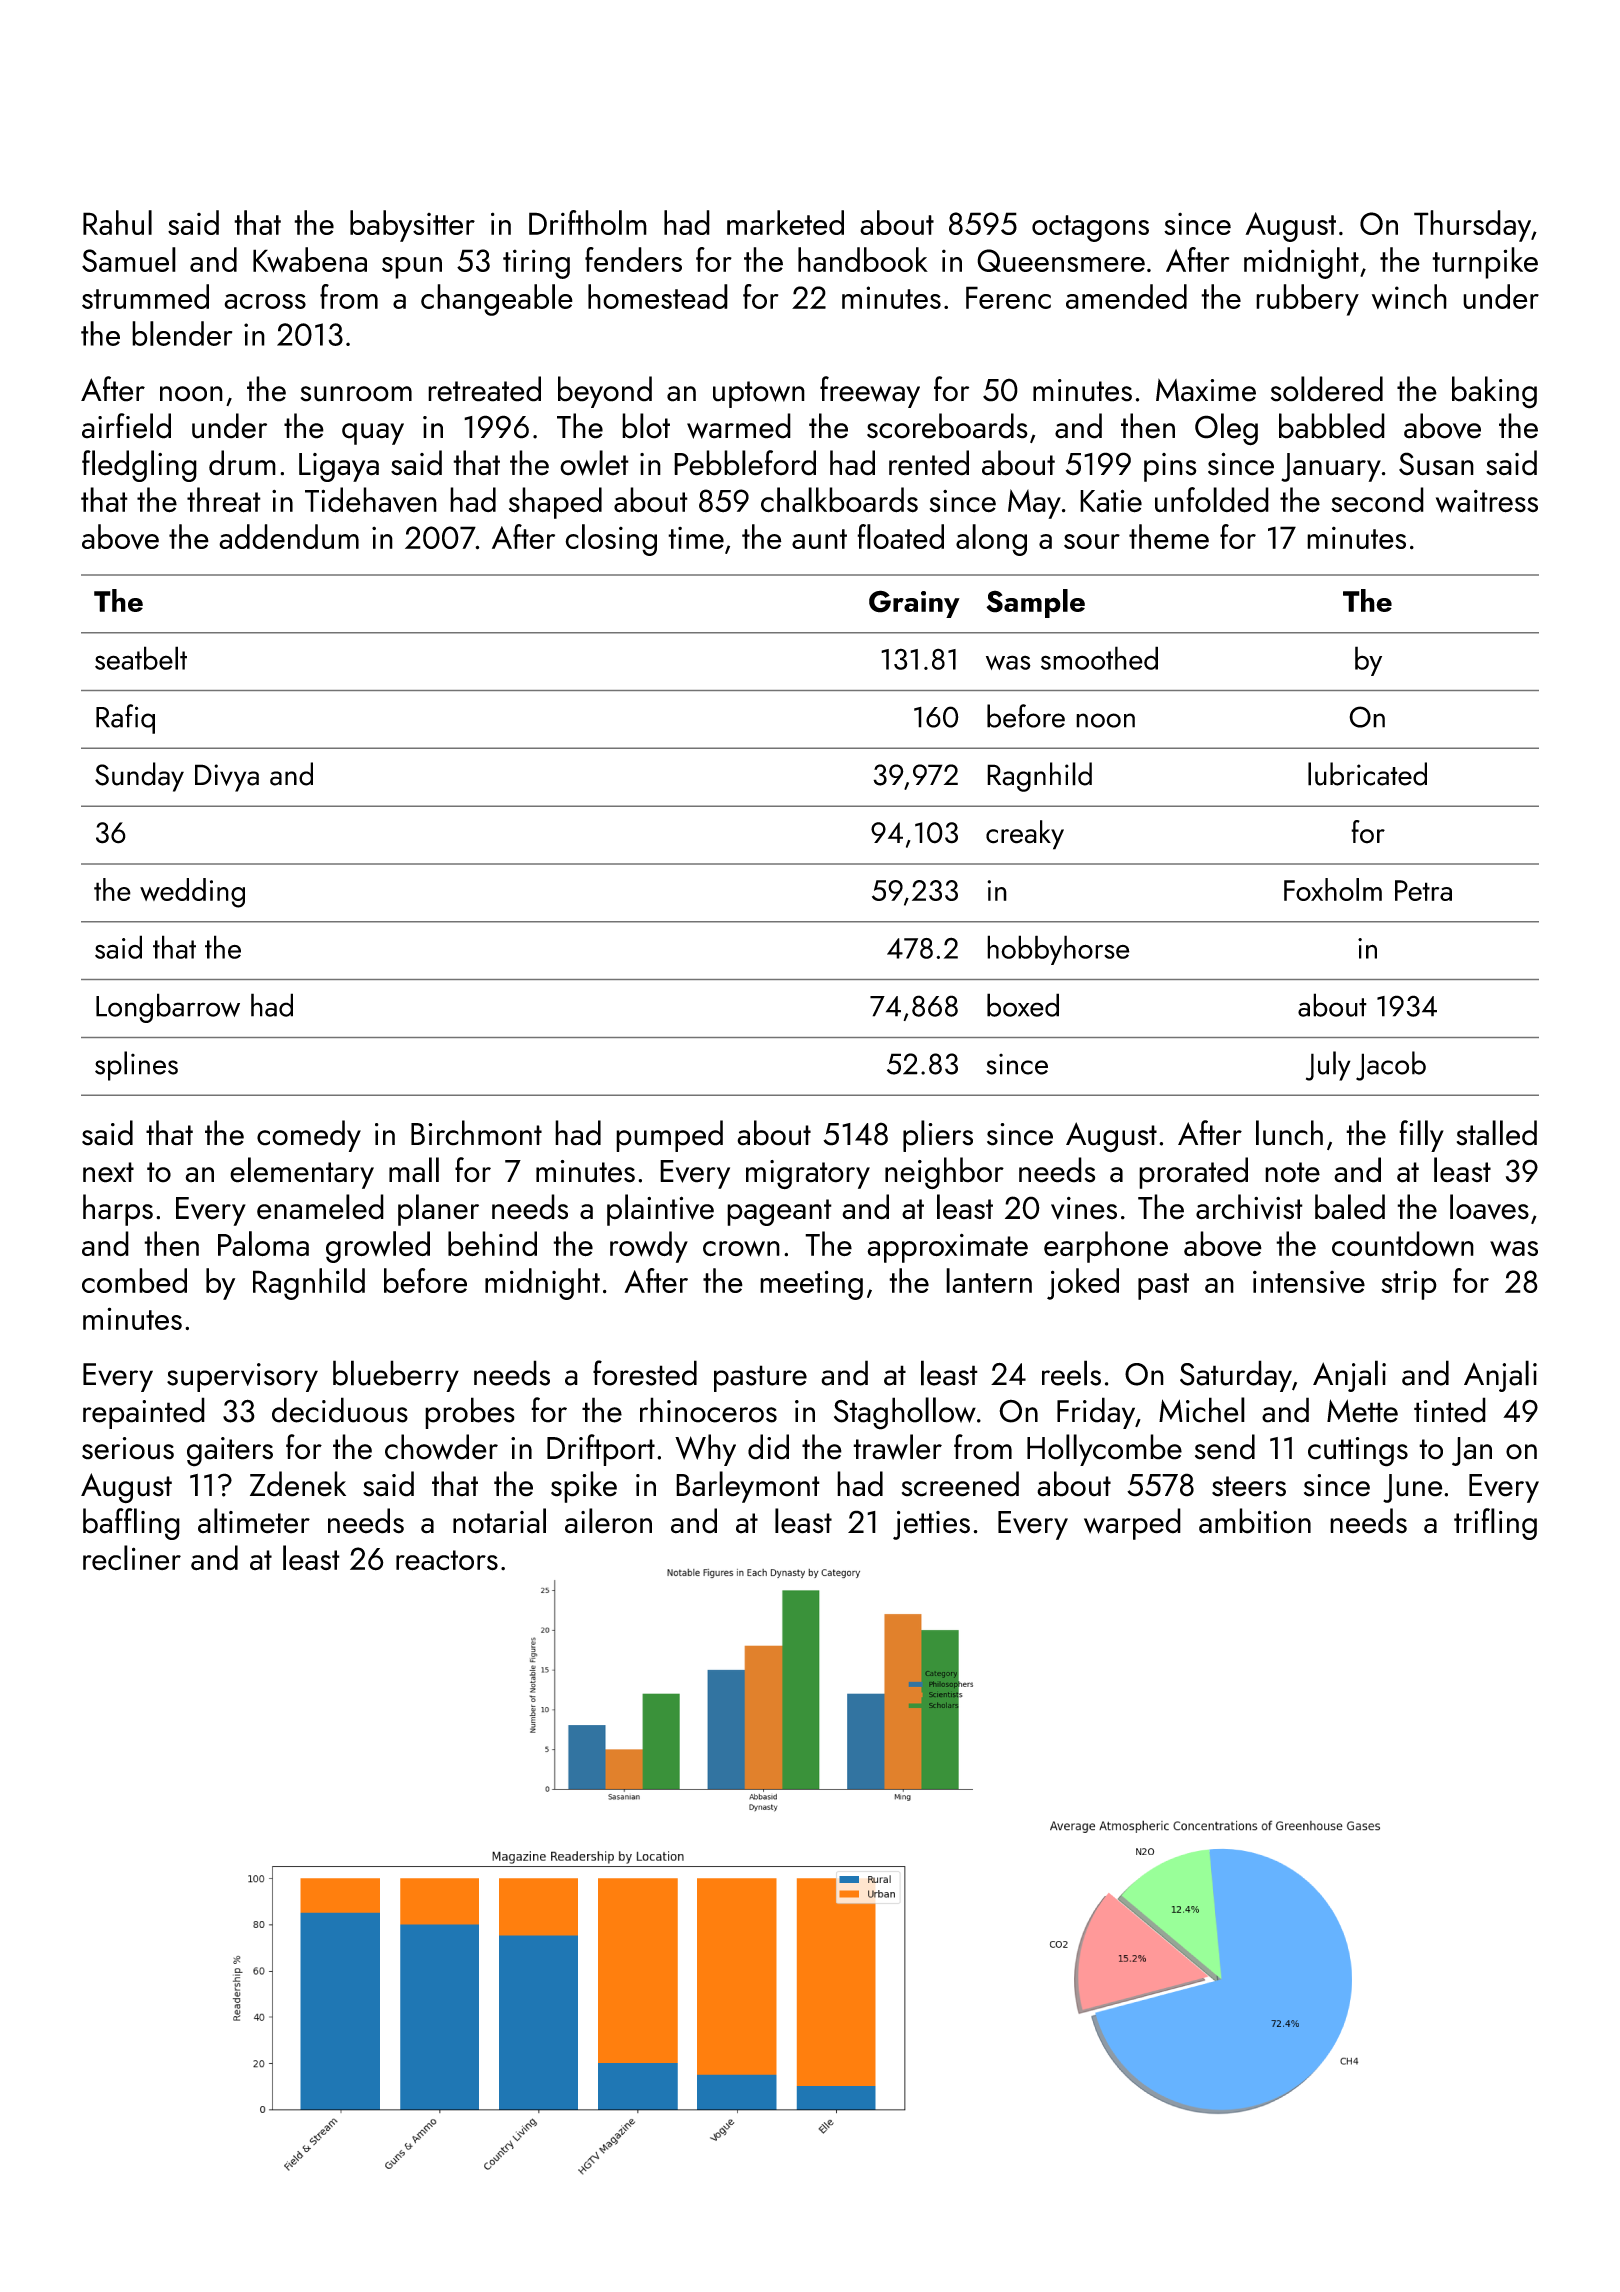 Image resolution: width=1620 pixels, height=2292 pixels. I want to click on Divya, so click(227, 778).
